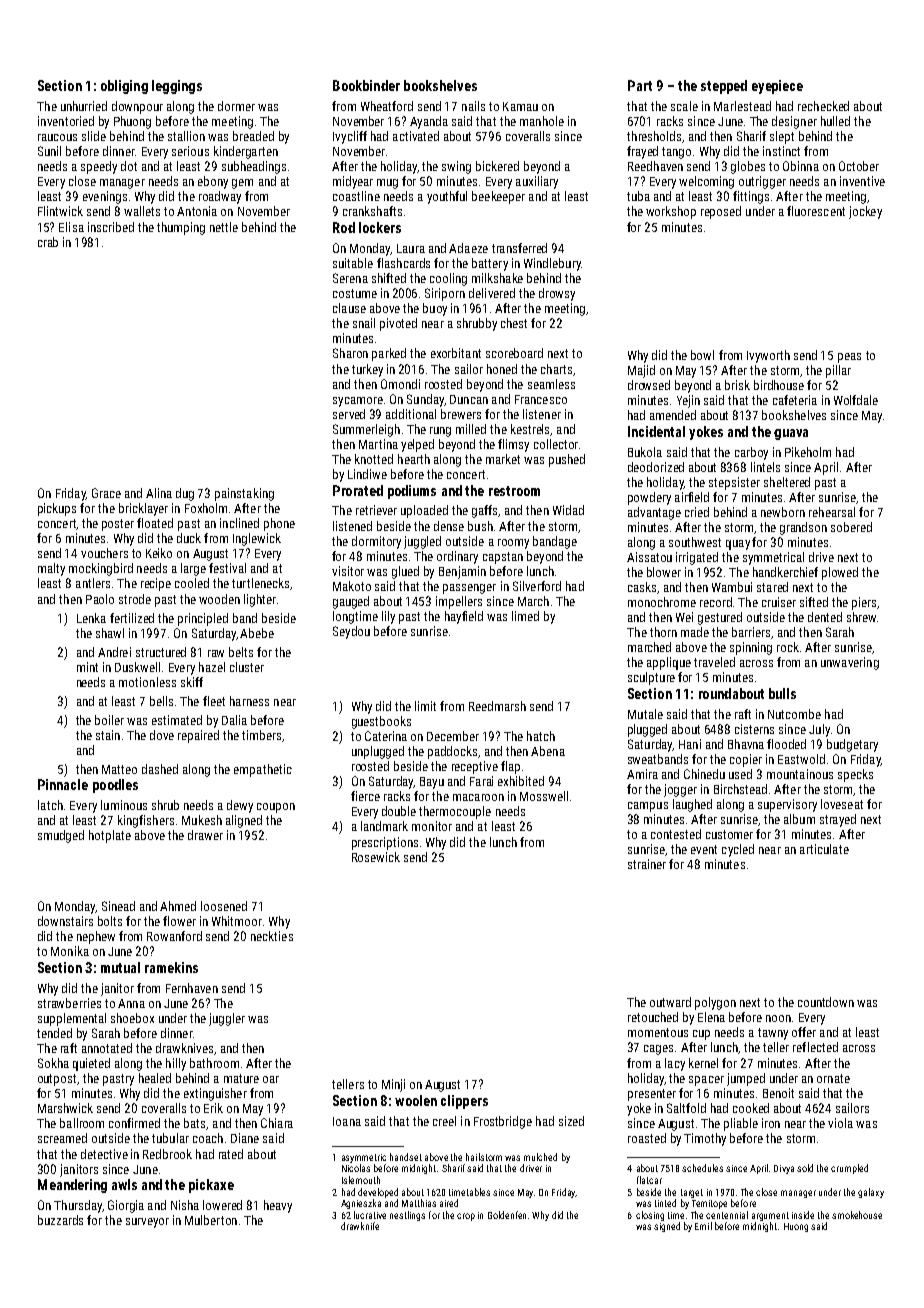 This screenshot has width=924, height=1308. I want to click on Sharon, so click(350, 353).
